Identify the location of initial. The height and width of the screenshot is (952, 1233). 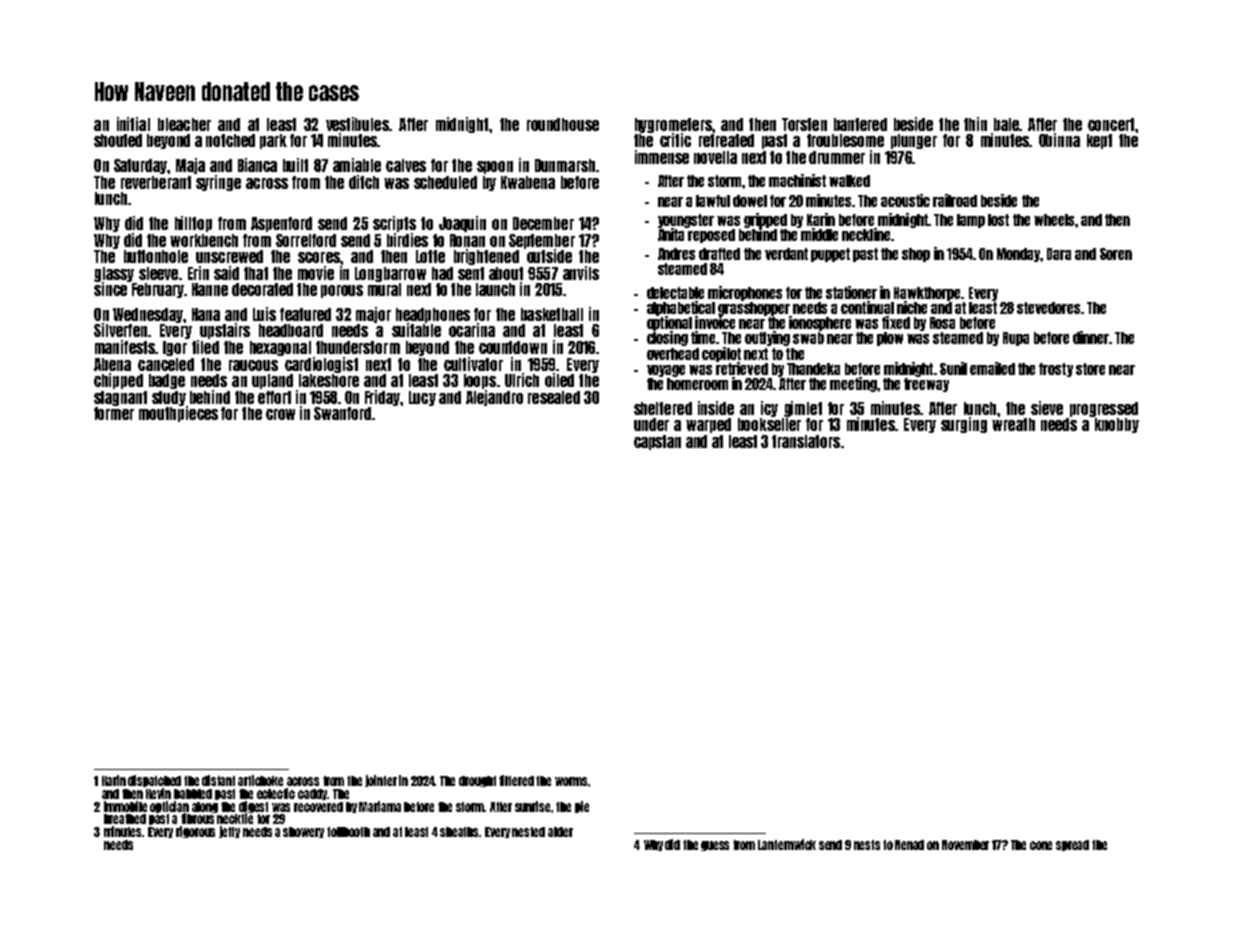
(133, 124).
